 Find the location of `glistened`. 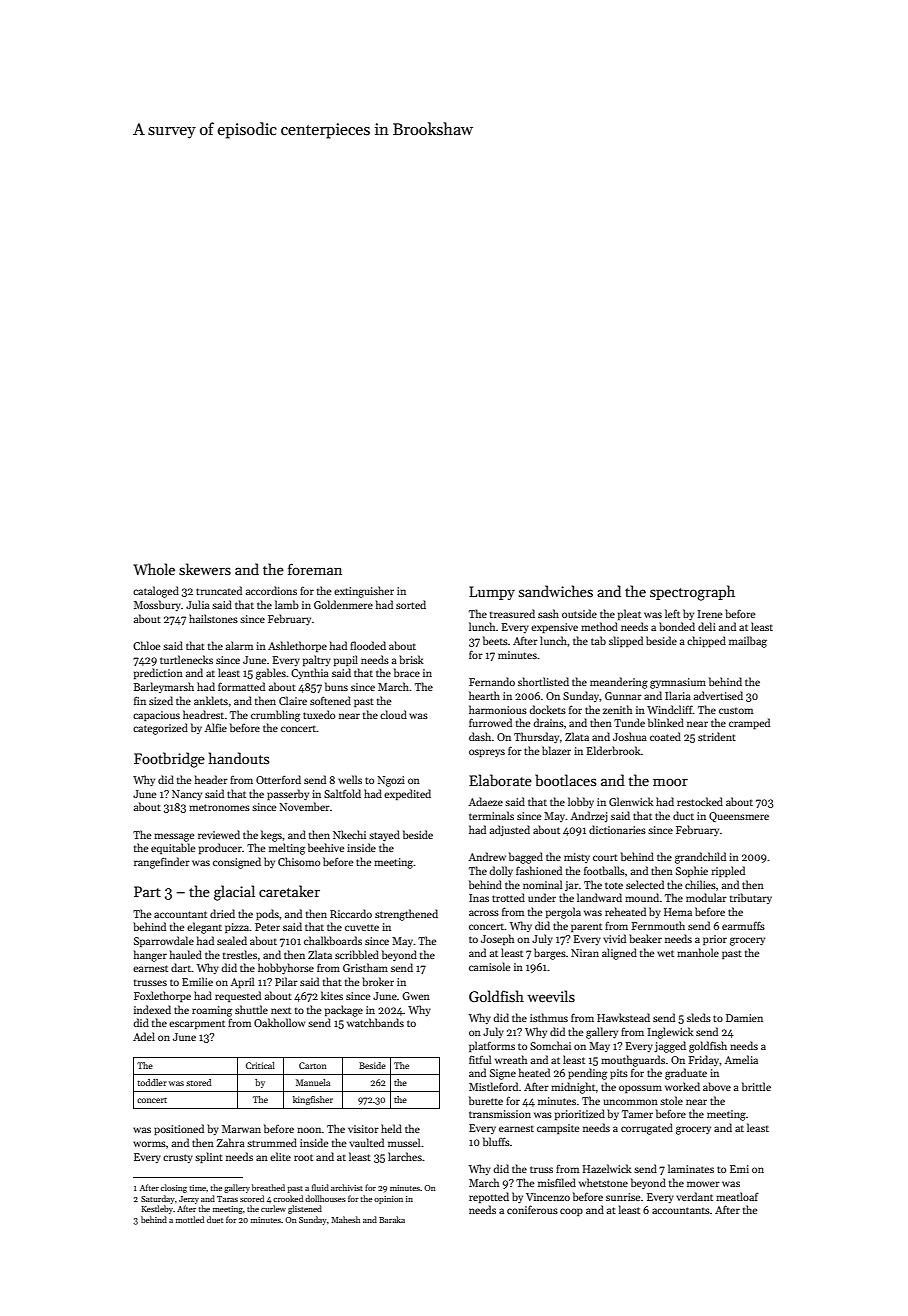

glistened is located at coordinates (305, 1209).
